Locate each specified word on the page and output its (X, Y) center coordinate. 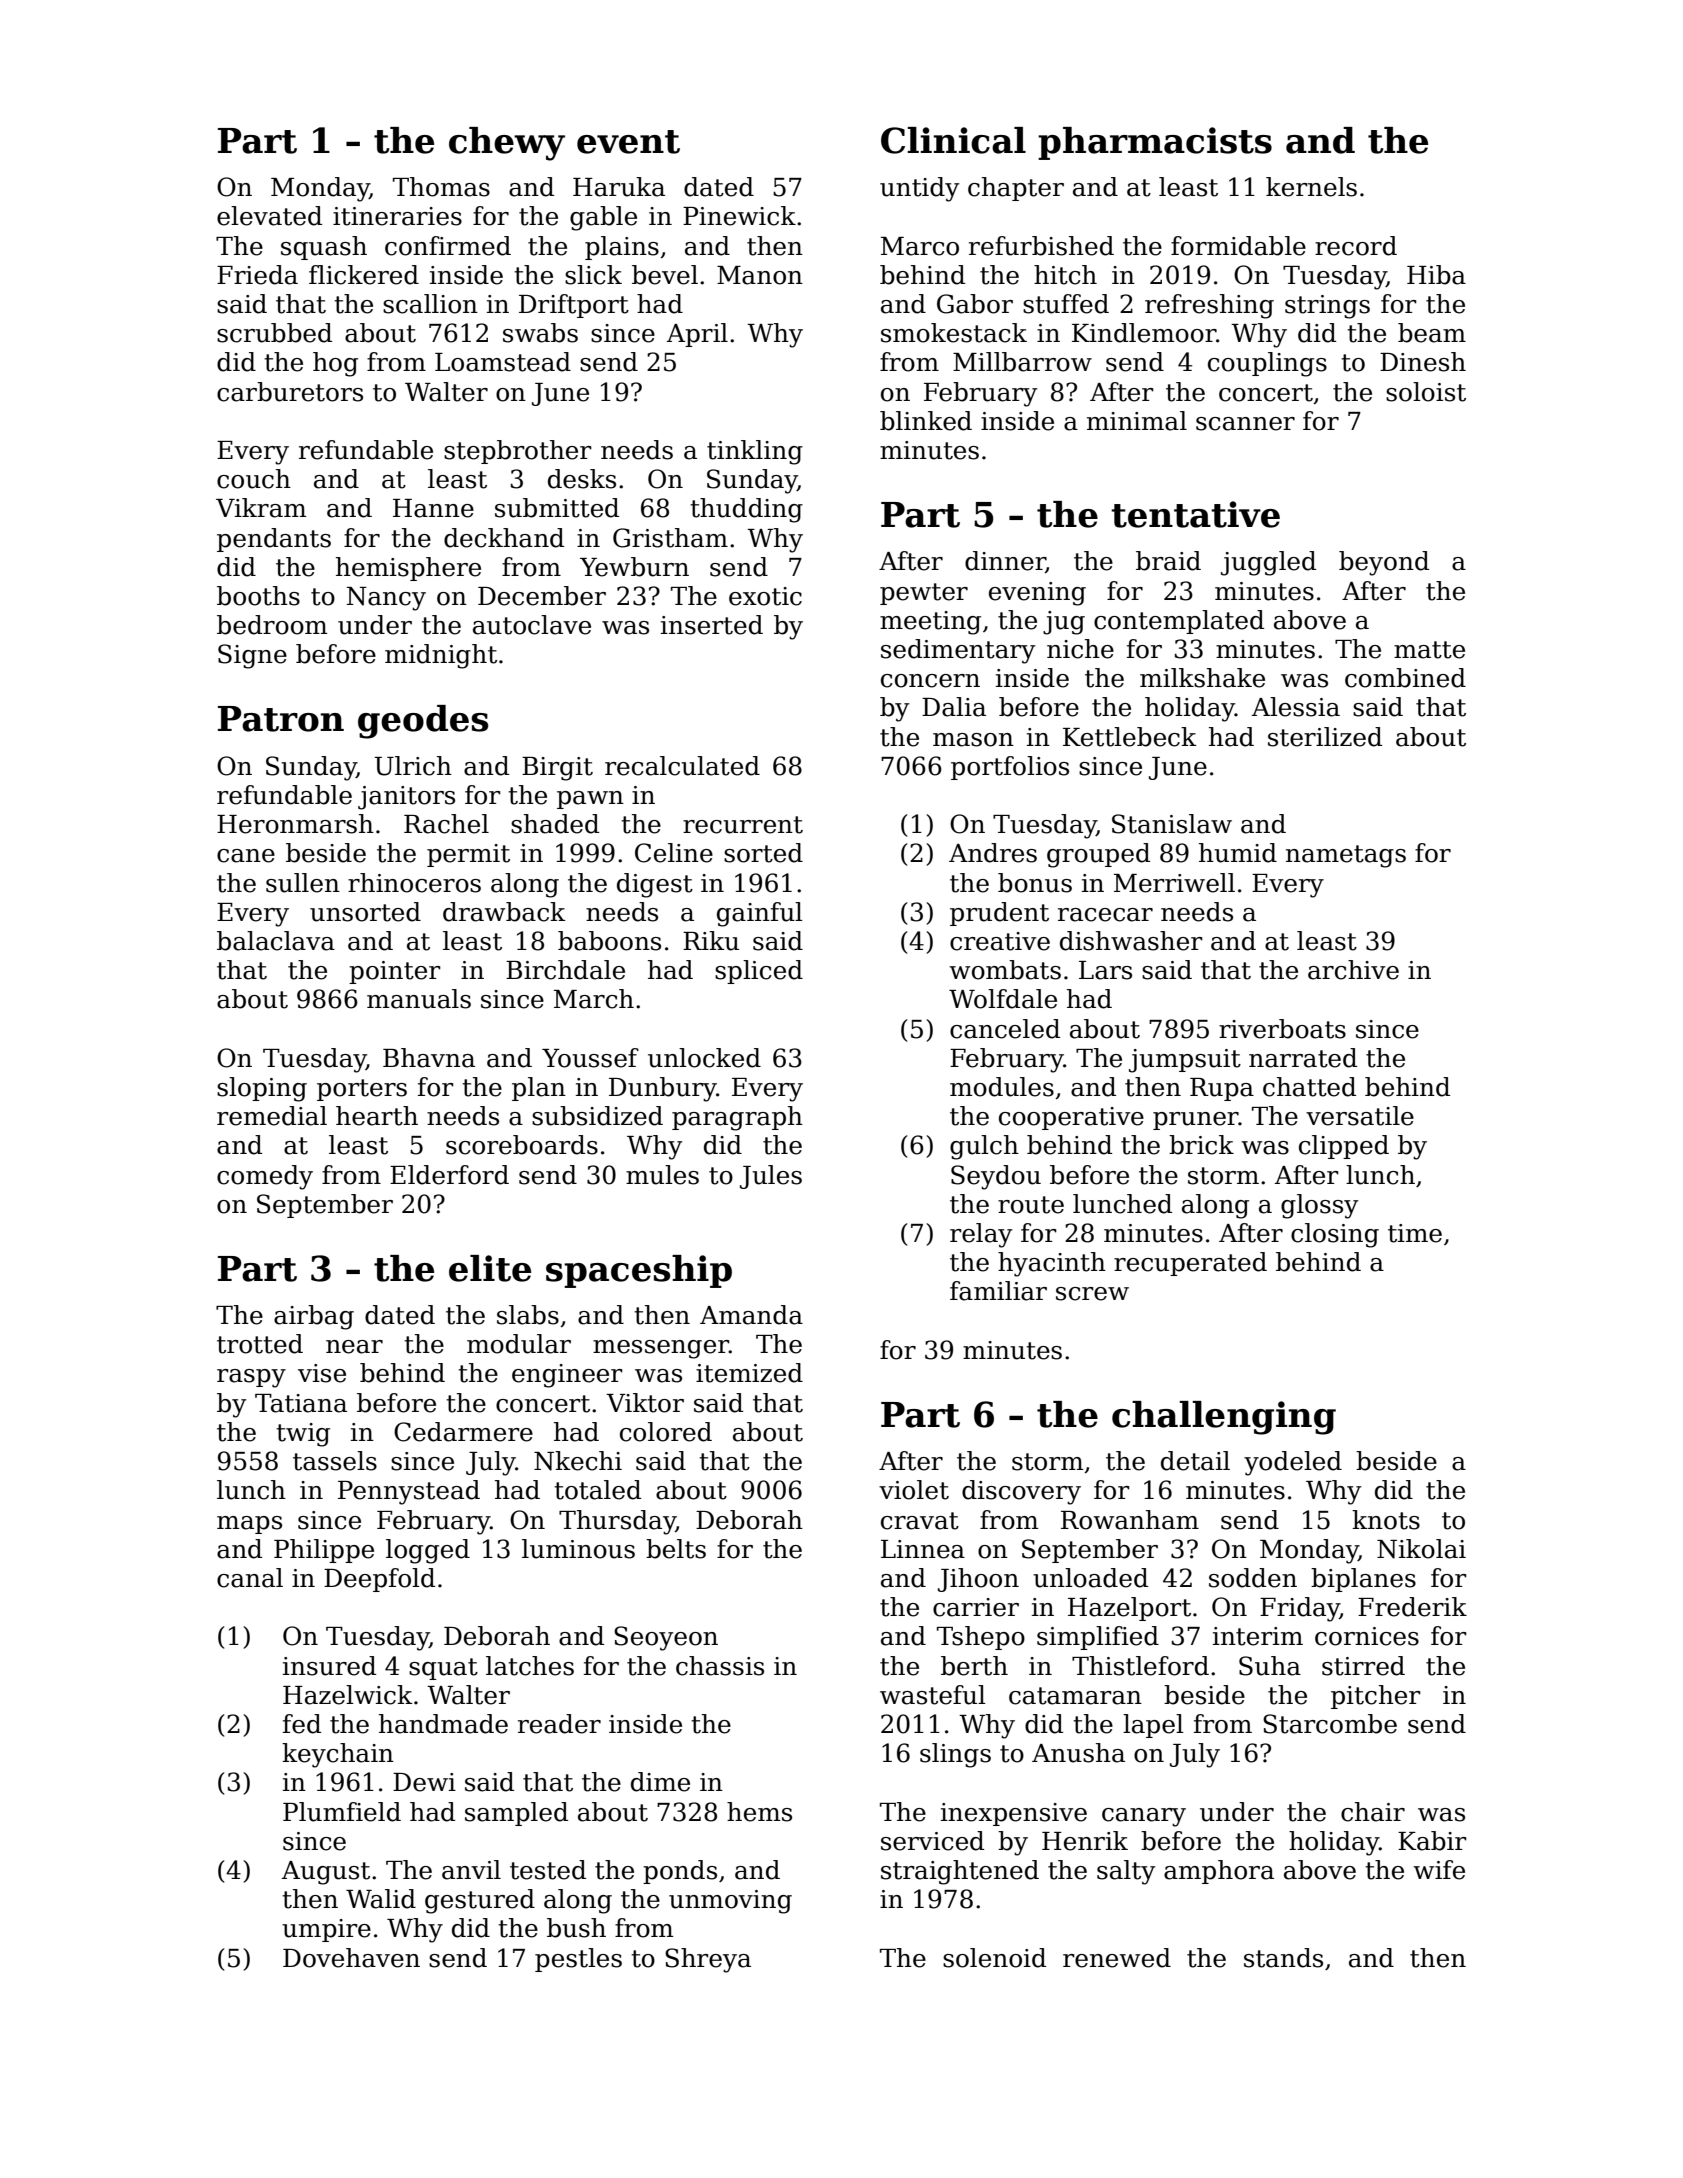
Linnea (923, 1549)
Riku (711, 941)
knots (1386, 1520)
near (354, 1347)
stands (1283, 1958)
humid (1238, 853)
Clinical (953, 140)
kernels (1311, 187)
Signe (252, 656)
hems (759, 1812)
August (326, 1873)
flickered (364, 275)
